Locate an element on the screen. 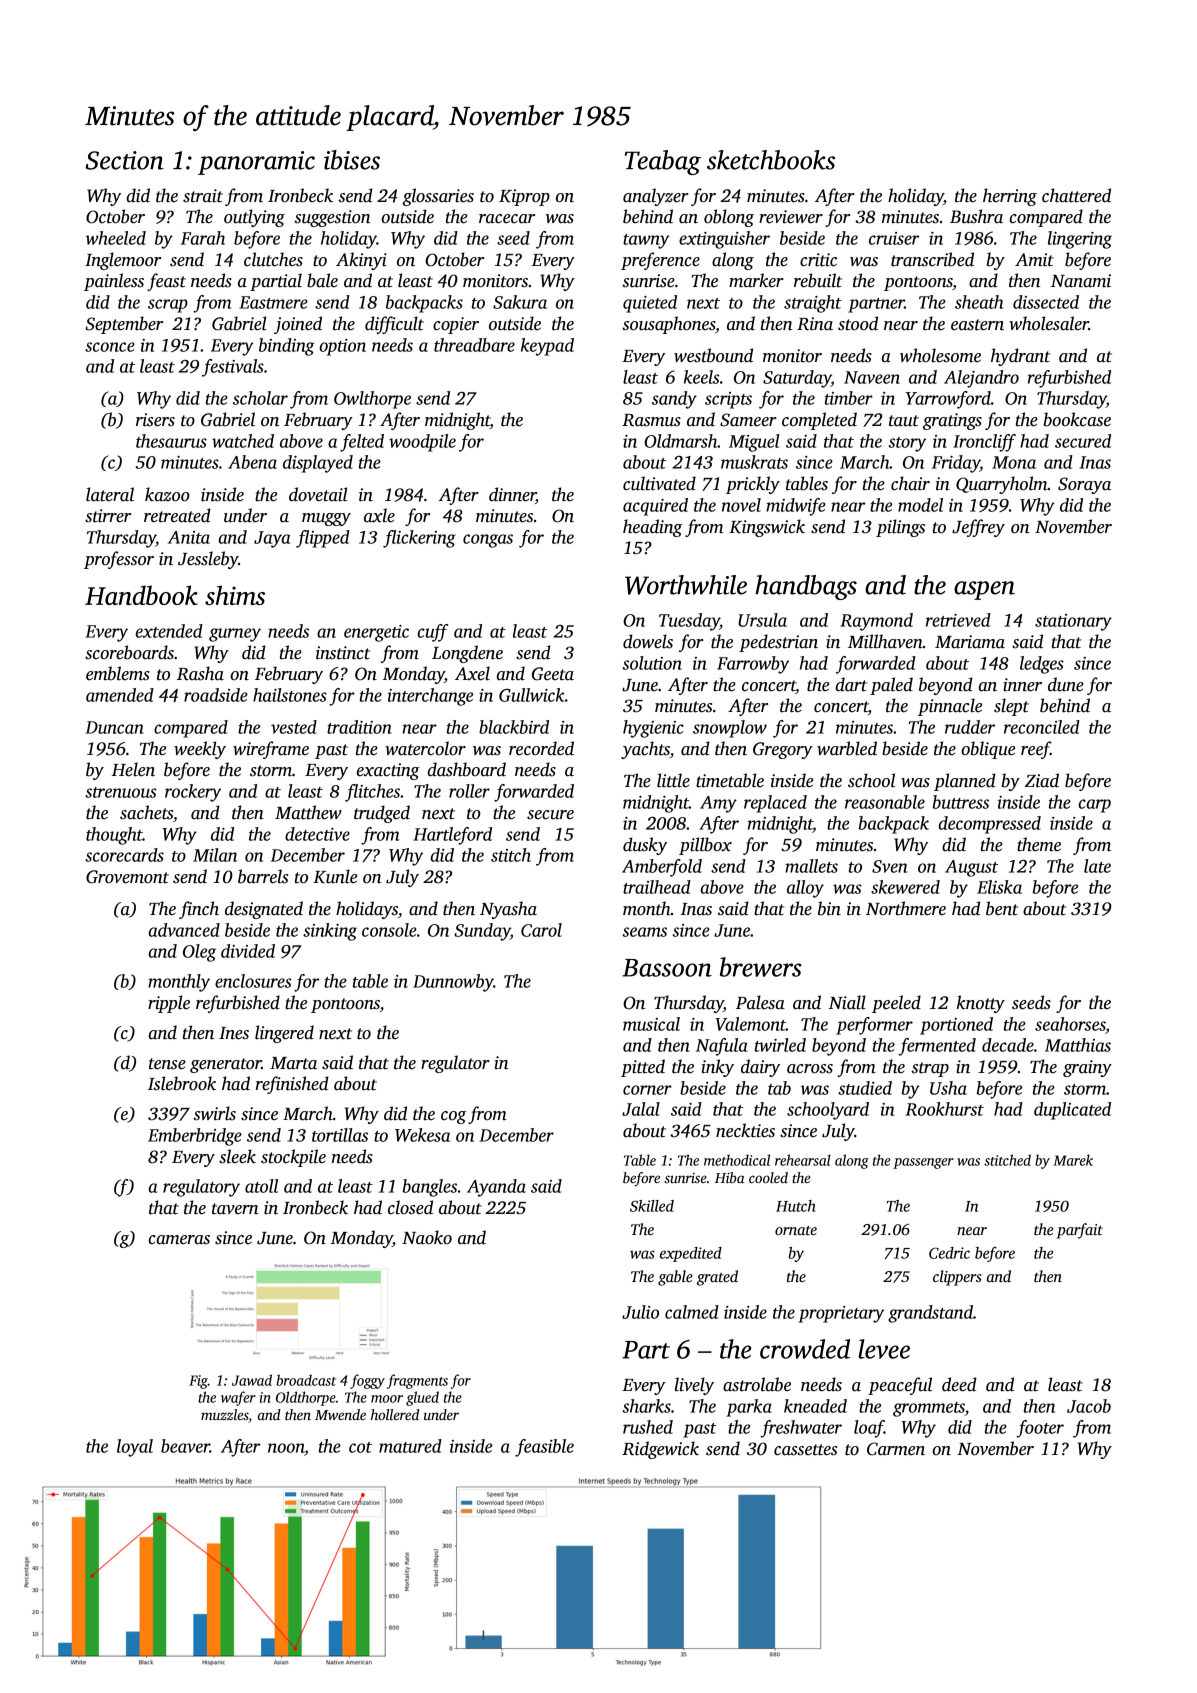  ibises is located at coordinates (352, 160).
